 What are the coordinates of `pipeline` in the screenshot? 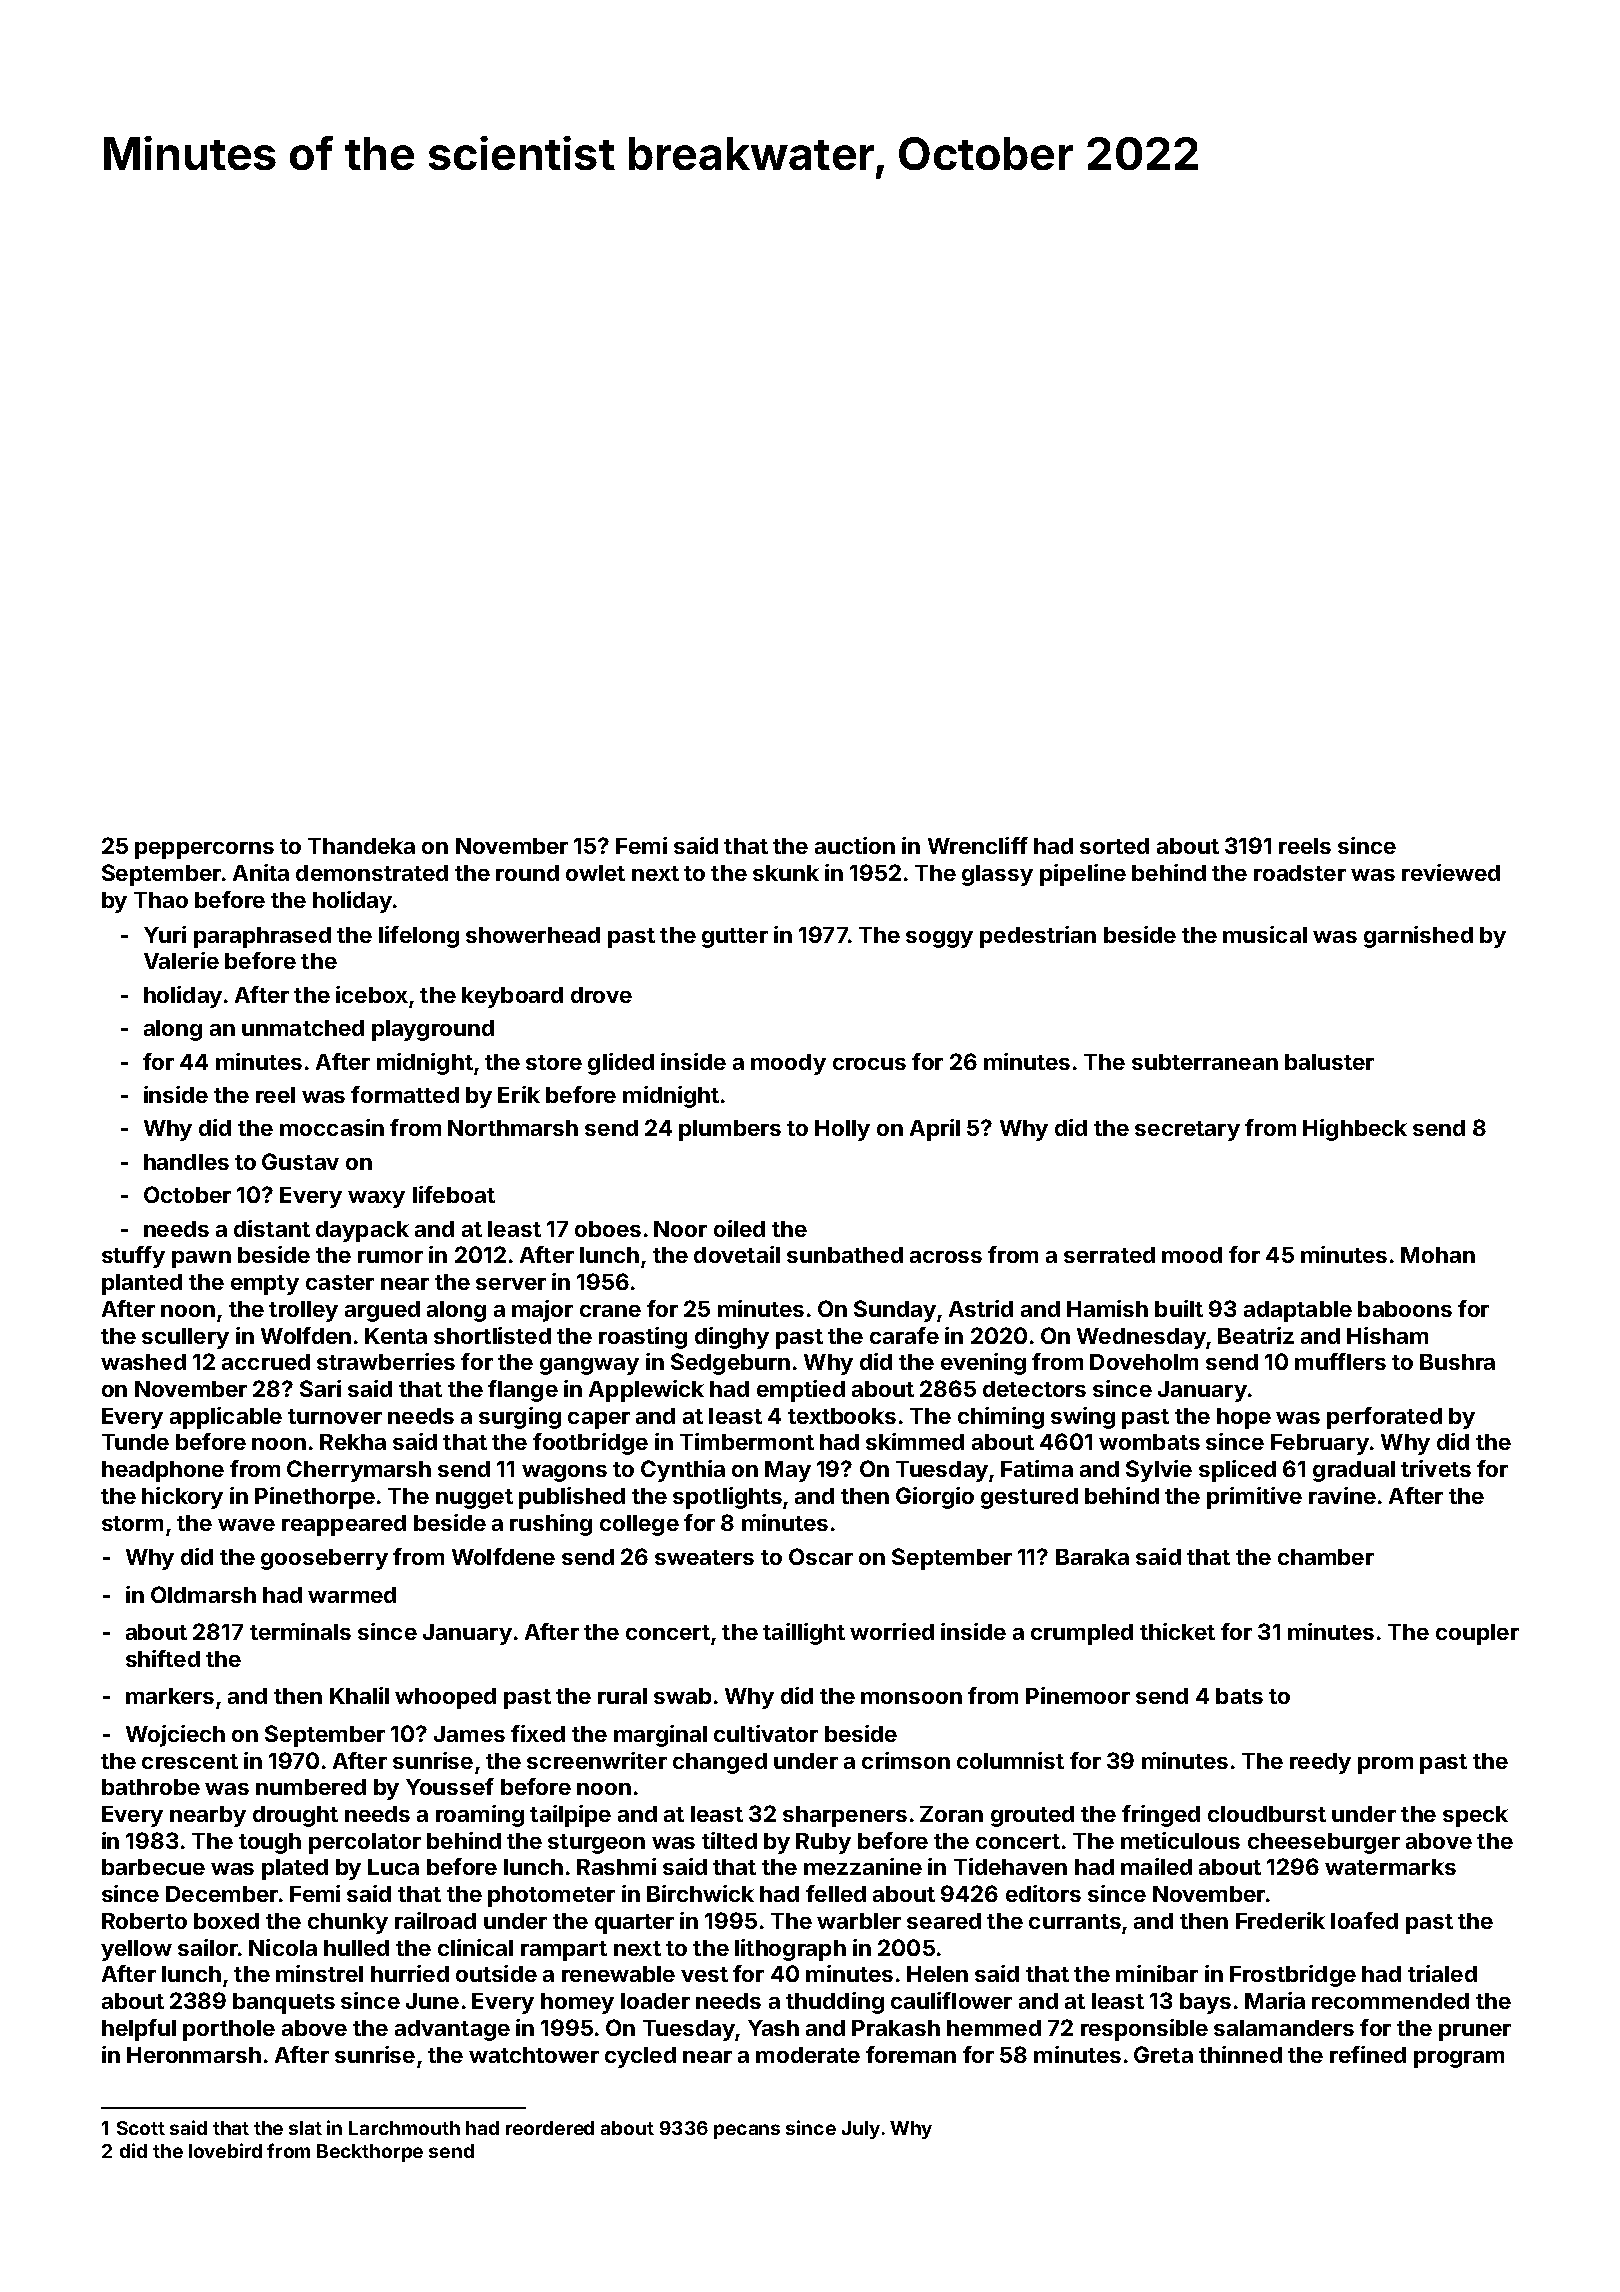 It's located at (1083, 875).
